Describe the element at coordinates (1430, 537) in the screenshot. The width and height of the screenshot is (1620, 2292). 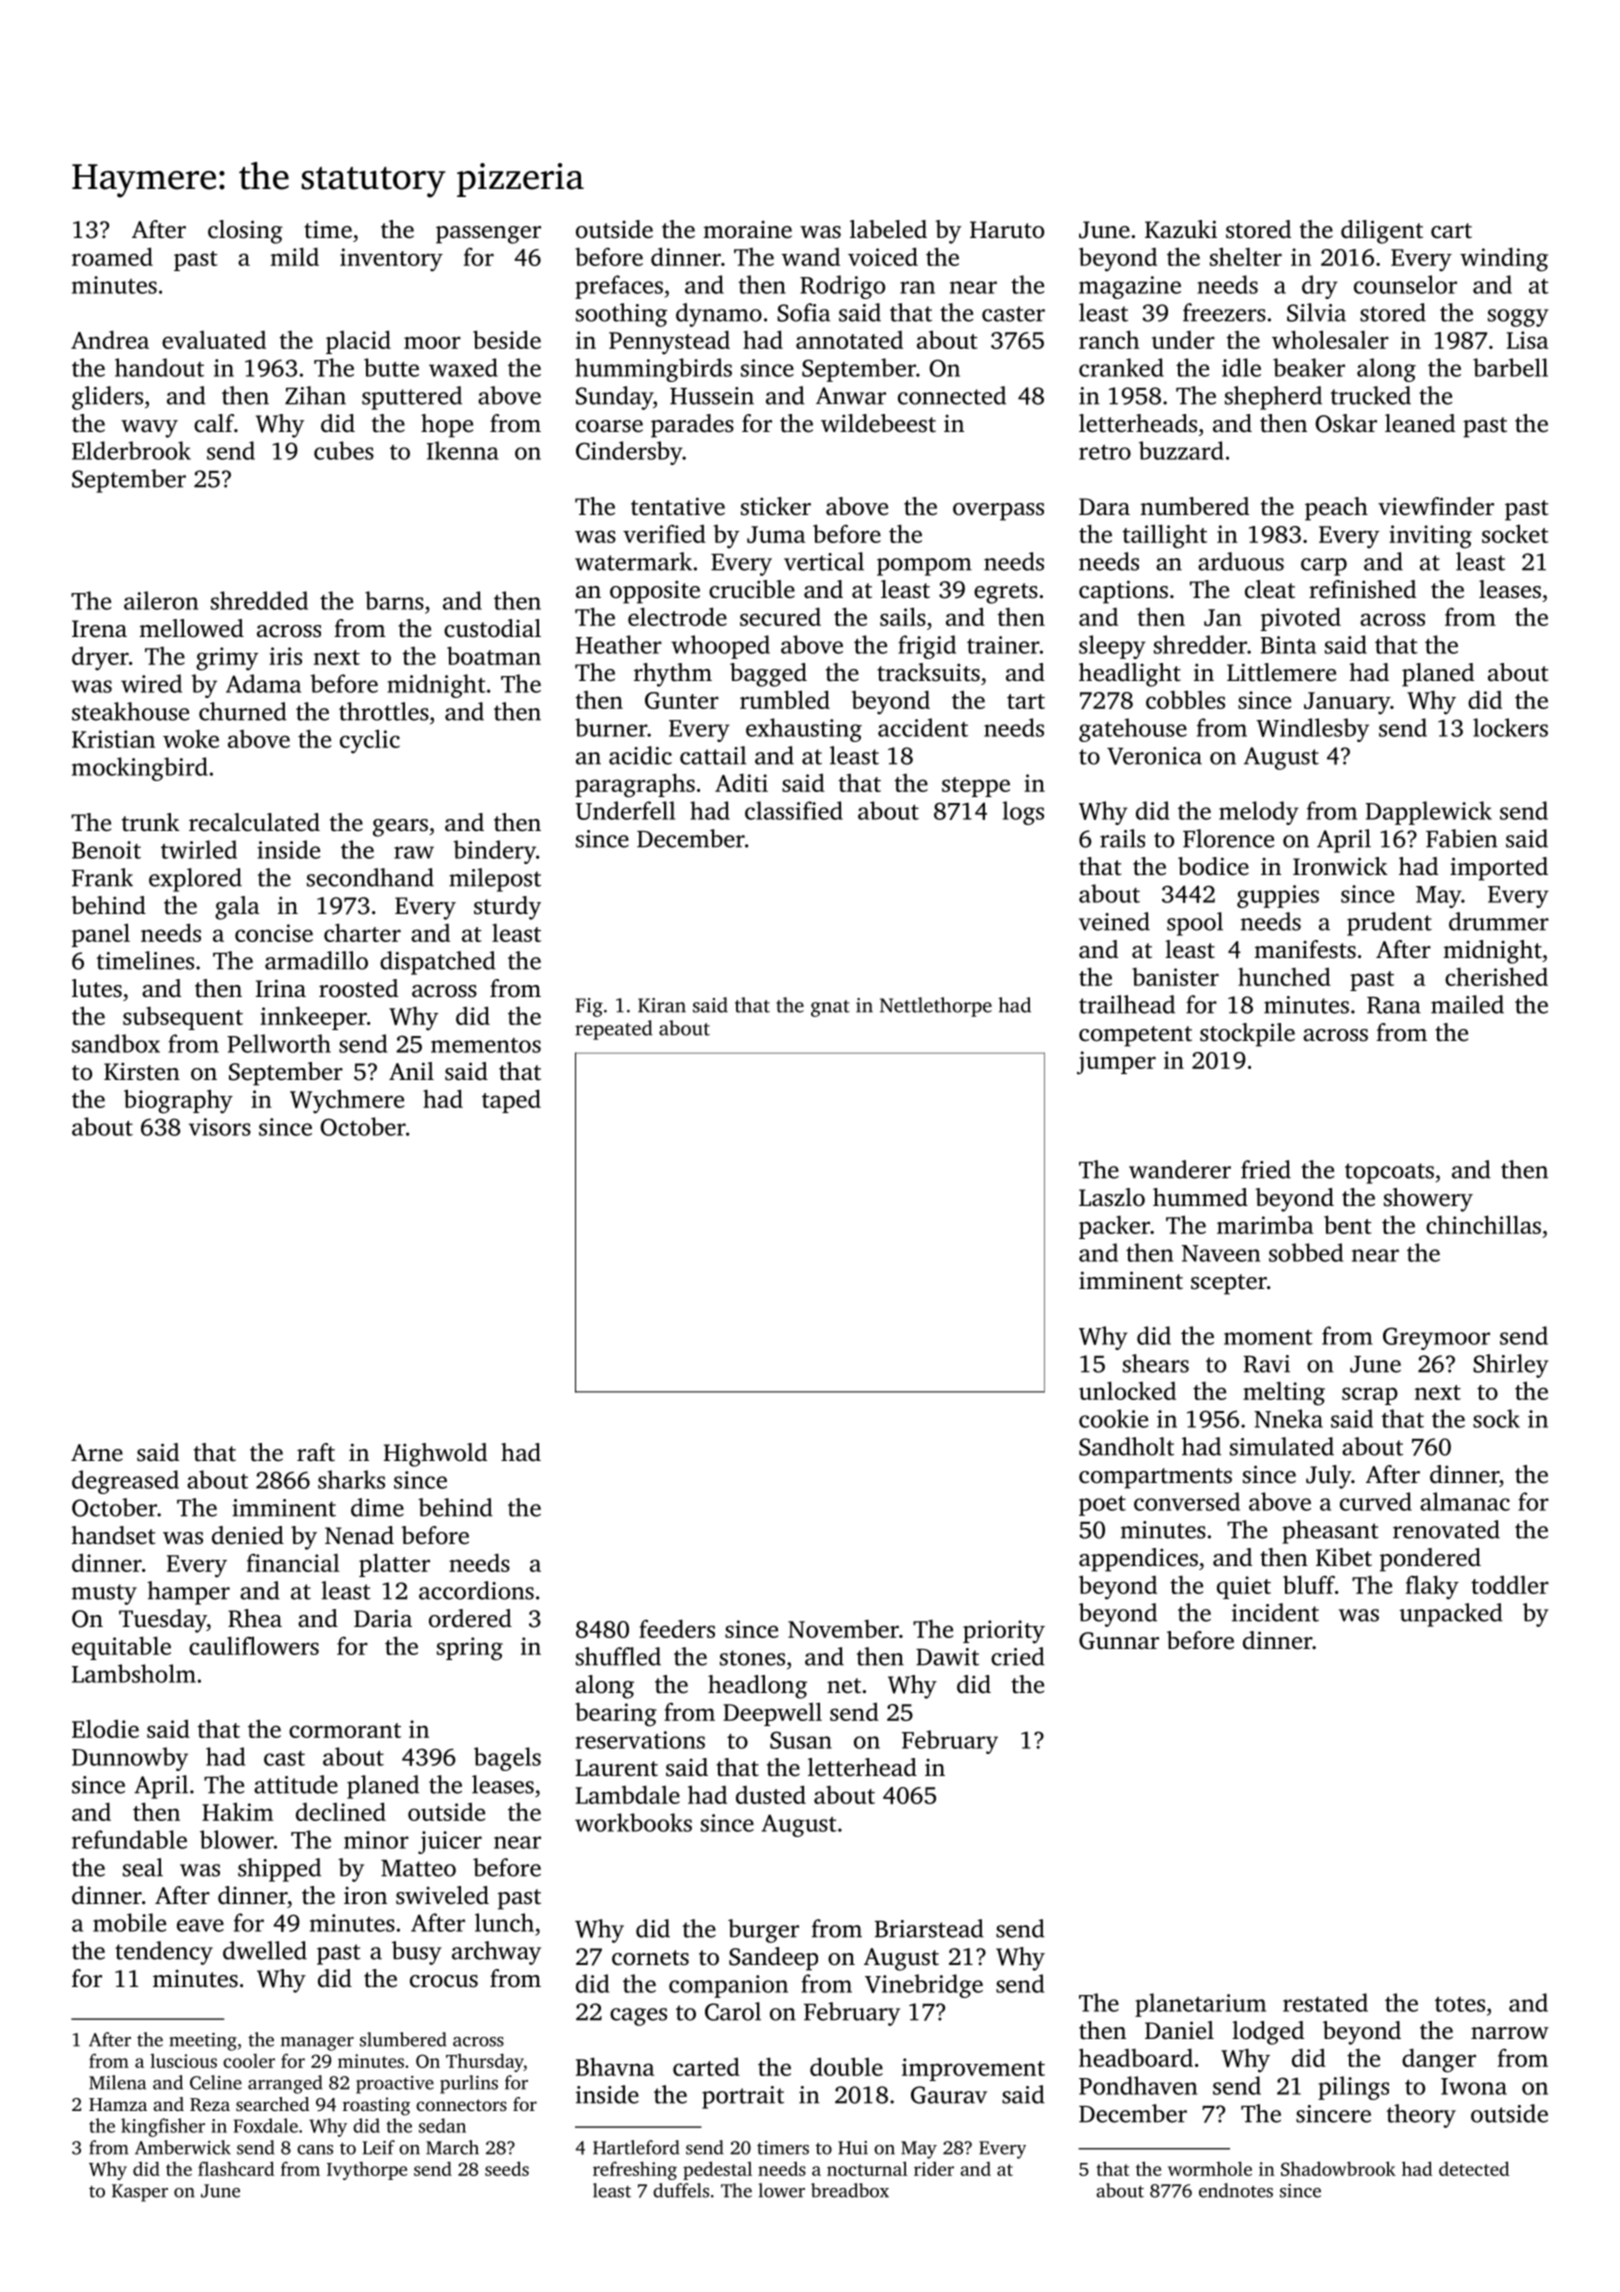
I see `inviting` at that location.
